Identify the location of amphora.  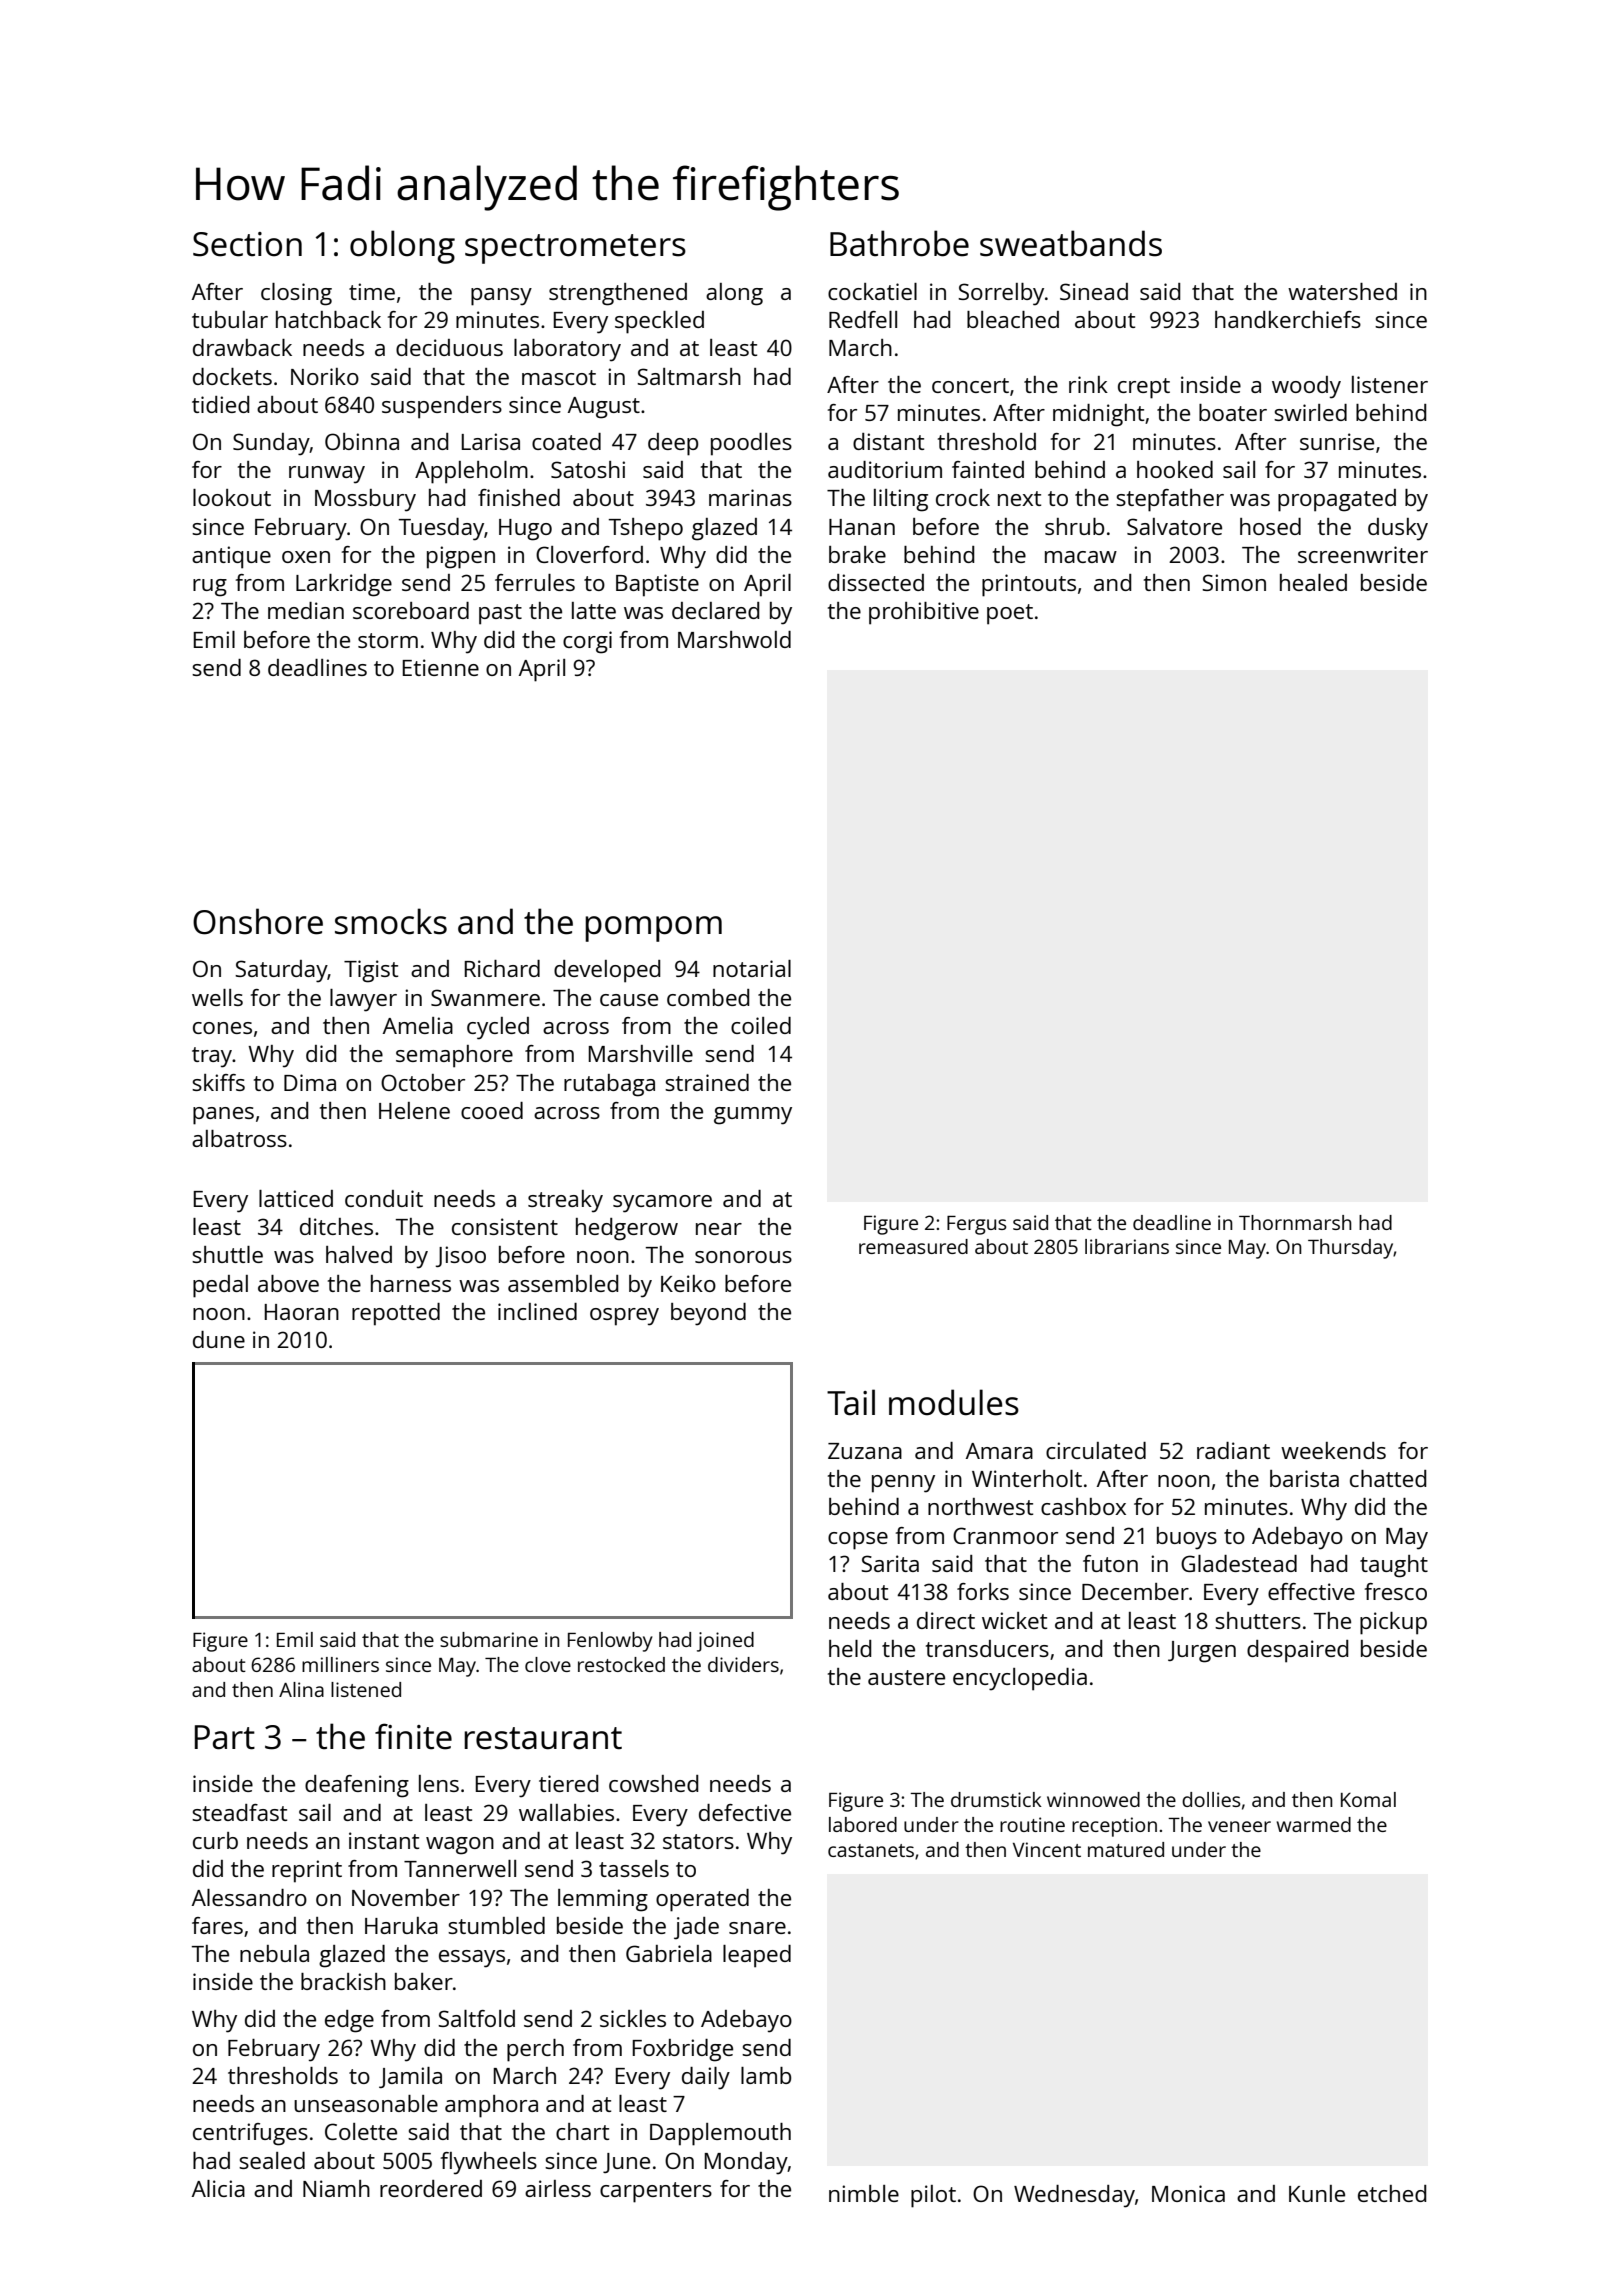
(491, 2106).
